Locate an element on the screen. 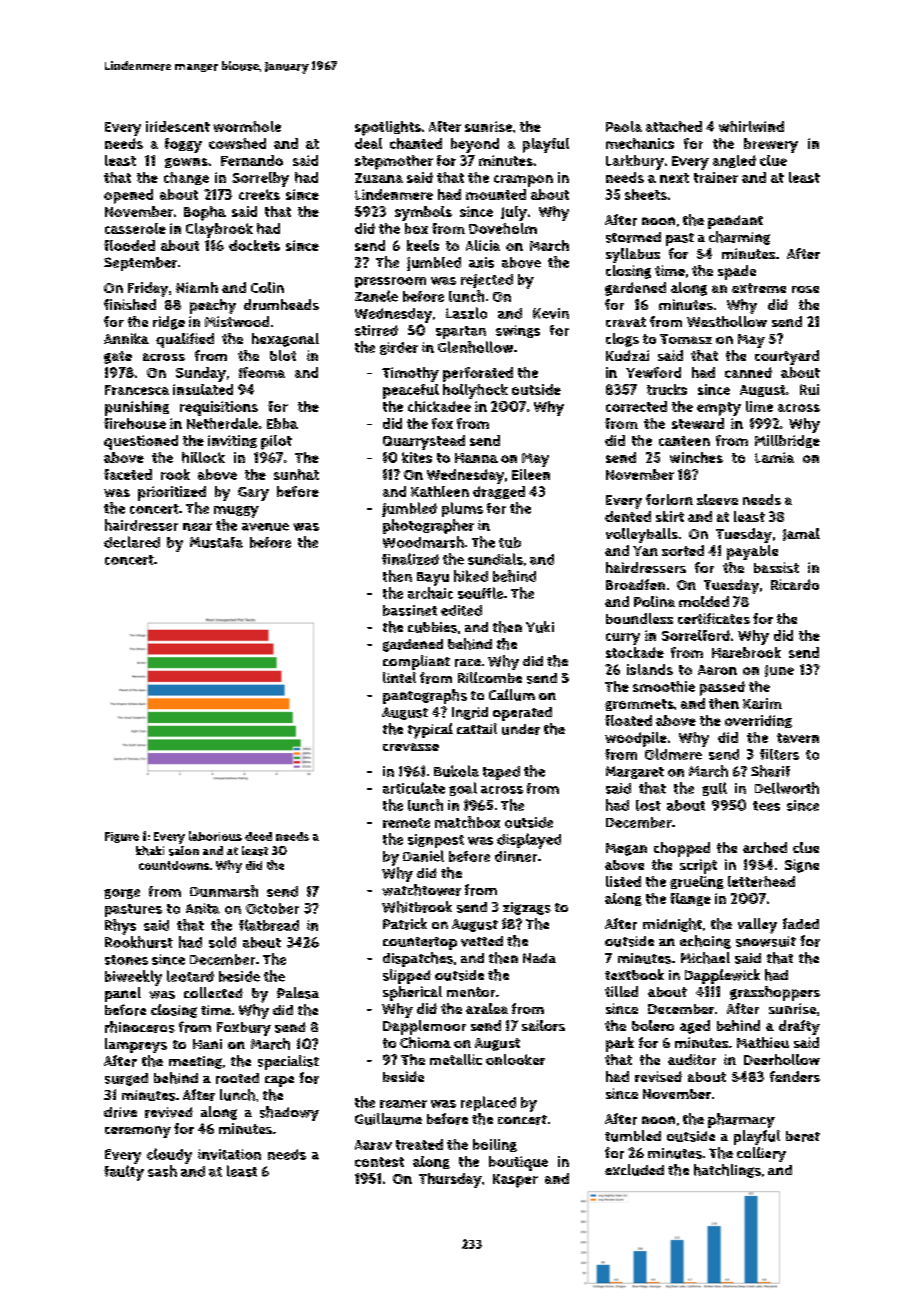 The width and height of the screenshot is (924, 1308). crampon is located at coordinates (523, 181).
